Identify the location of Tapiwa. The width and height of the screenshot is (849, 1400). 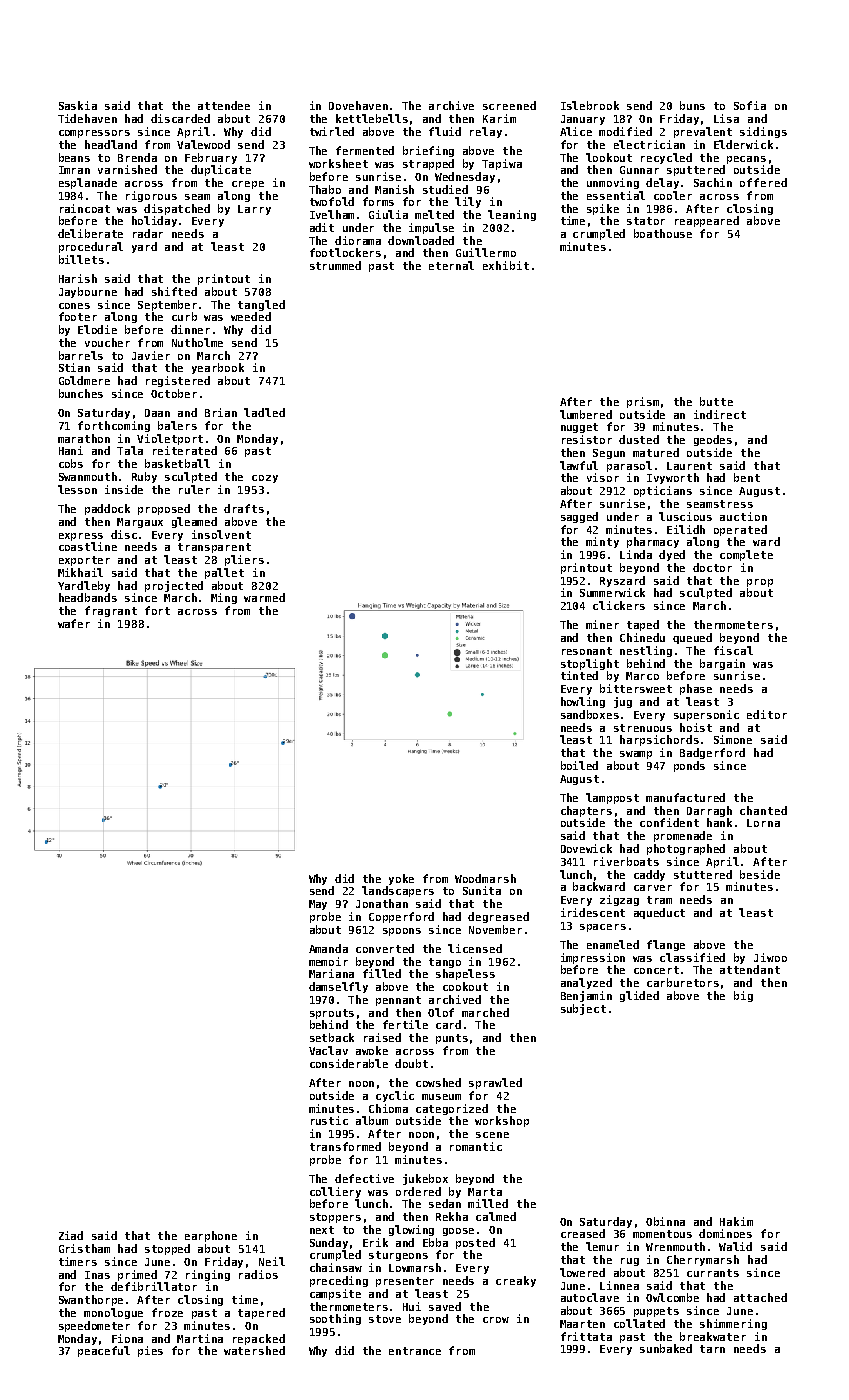
(502, 164).
